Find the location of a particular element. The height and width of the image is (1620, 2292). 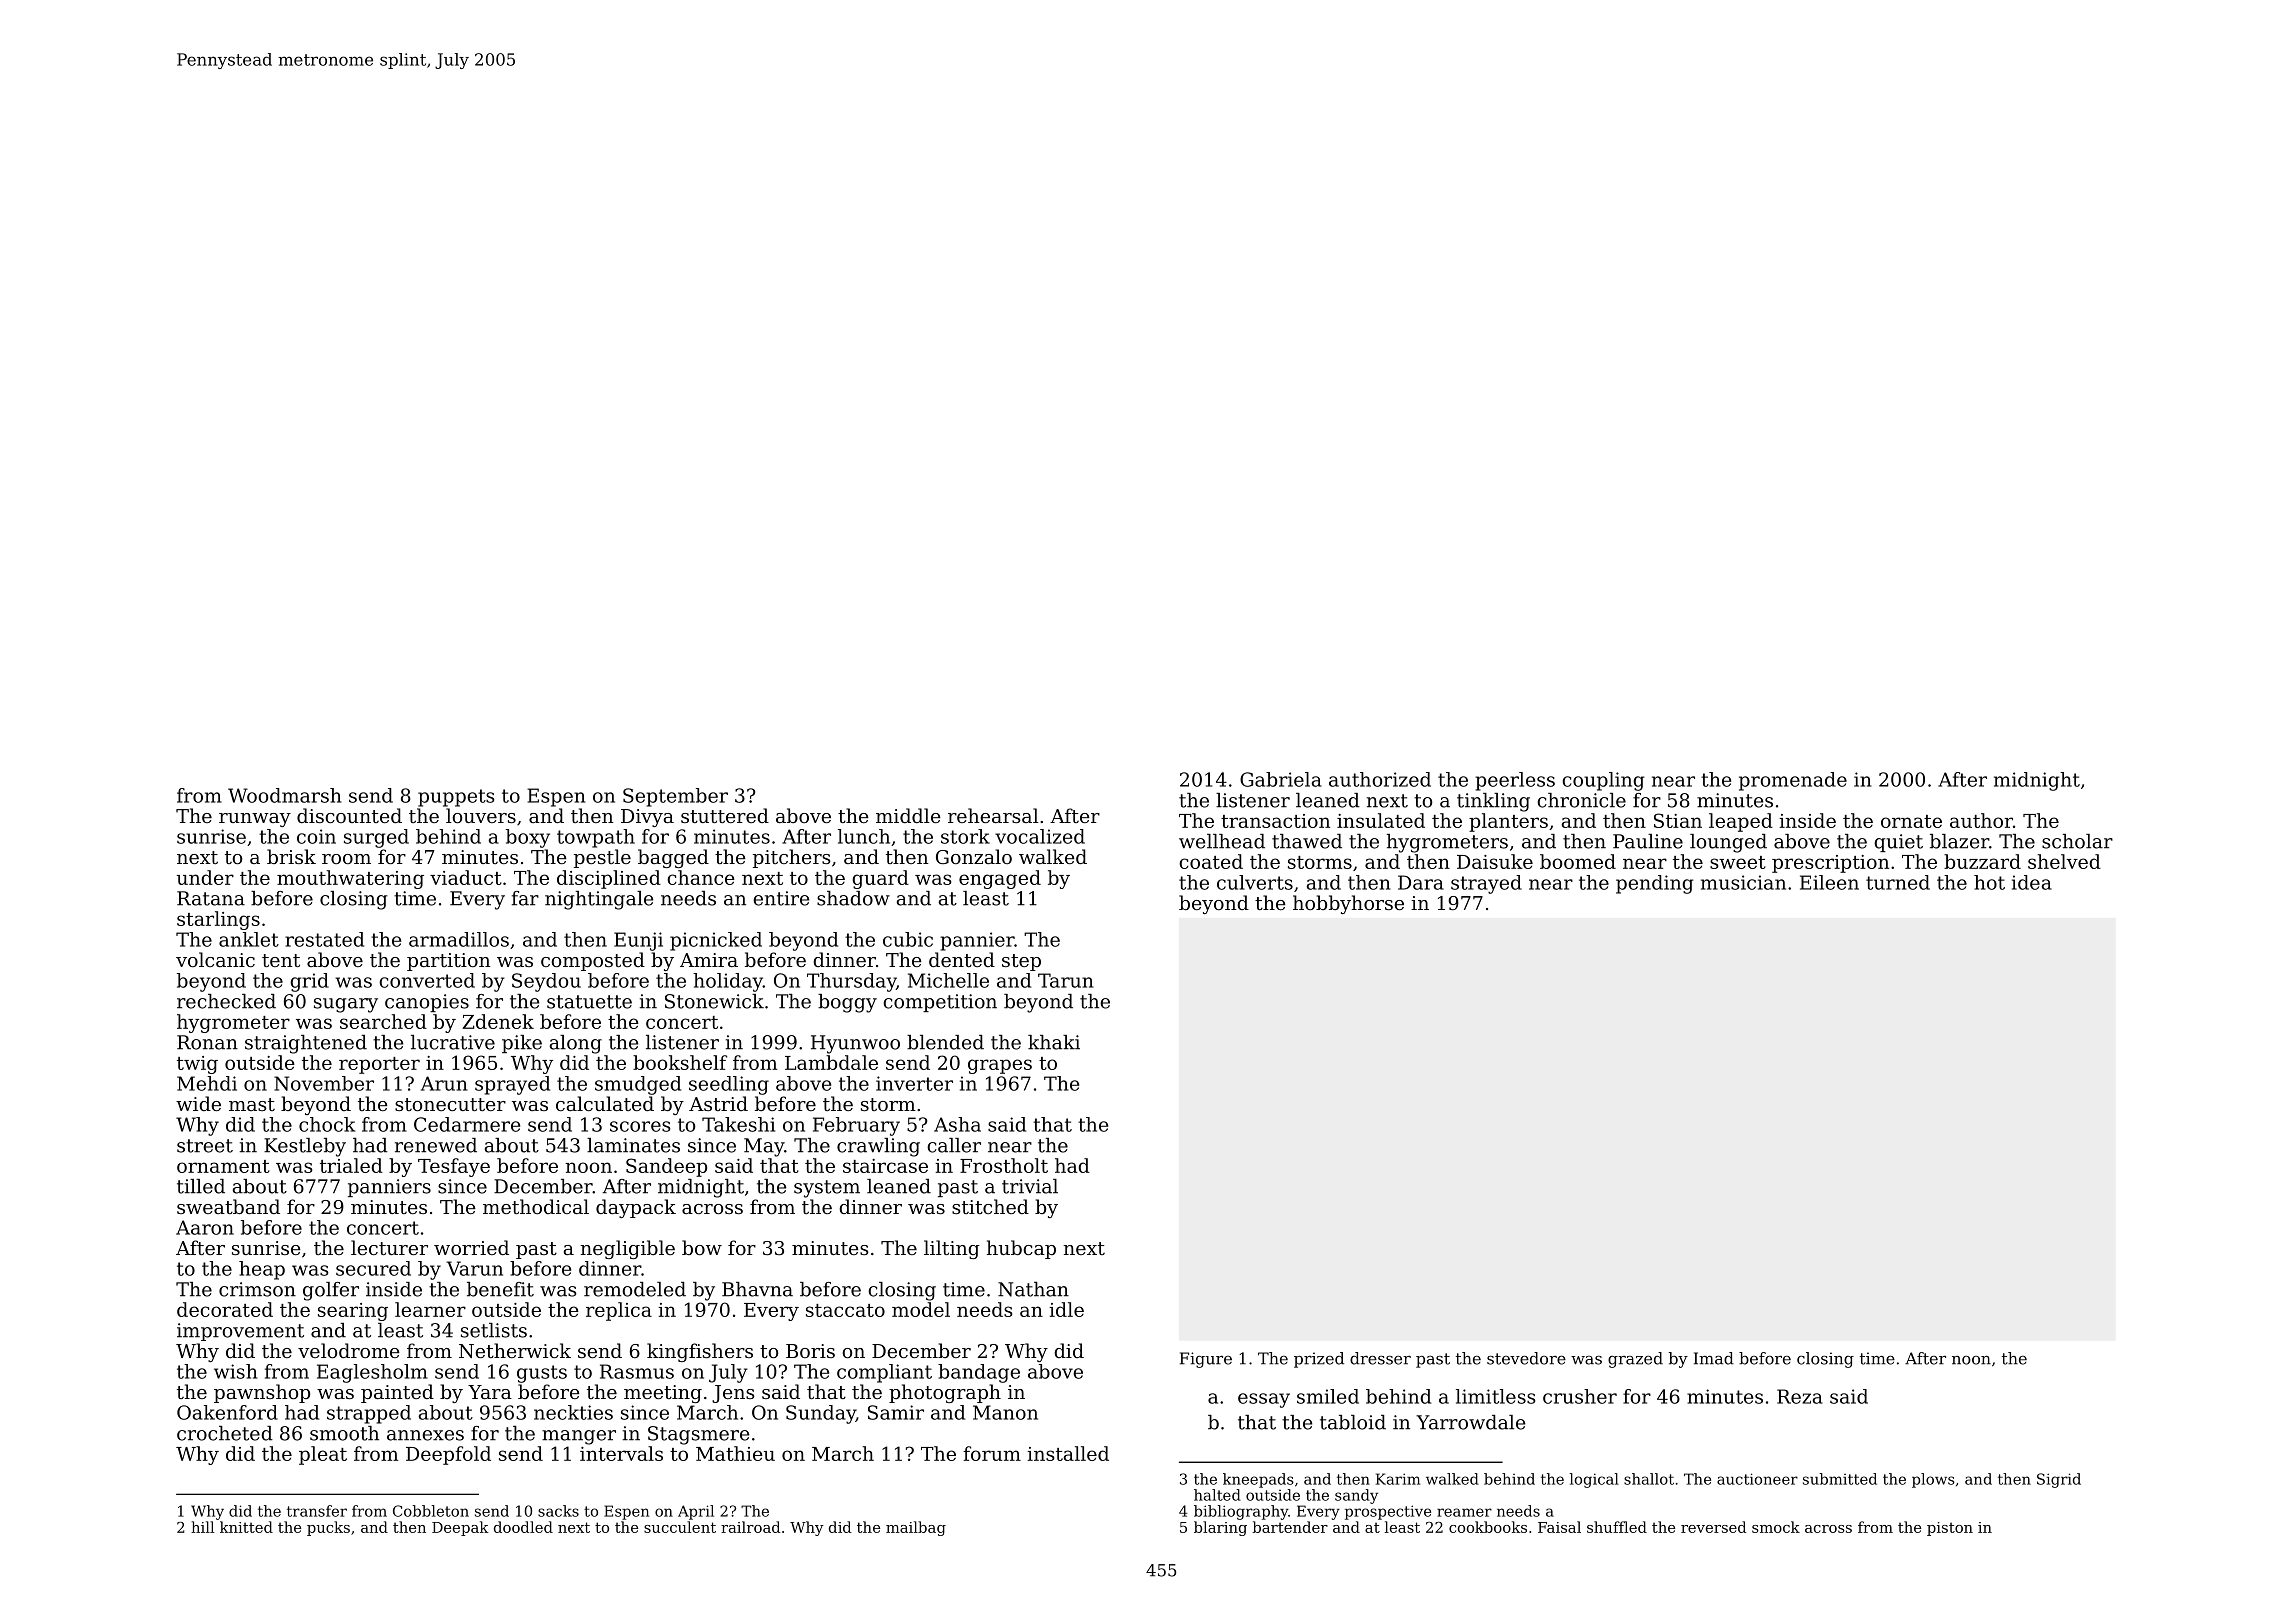

promenade is located at coordinates (1793, 781).
